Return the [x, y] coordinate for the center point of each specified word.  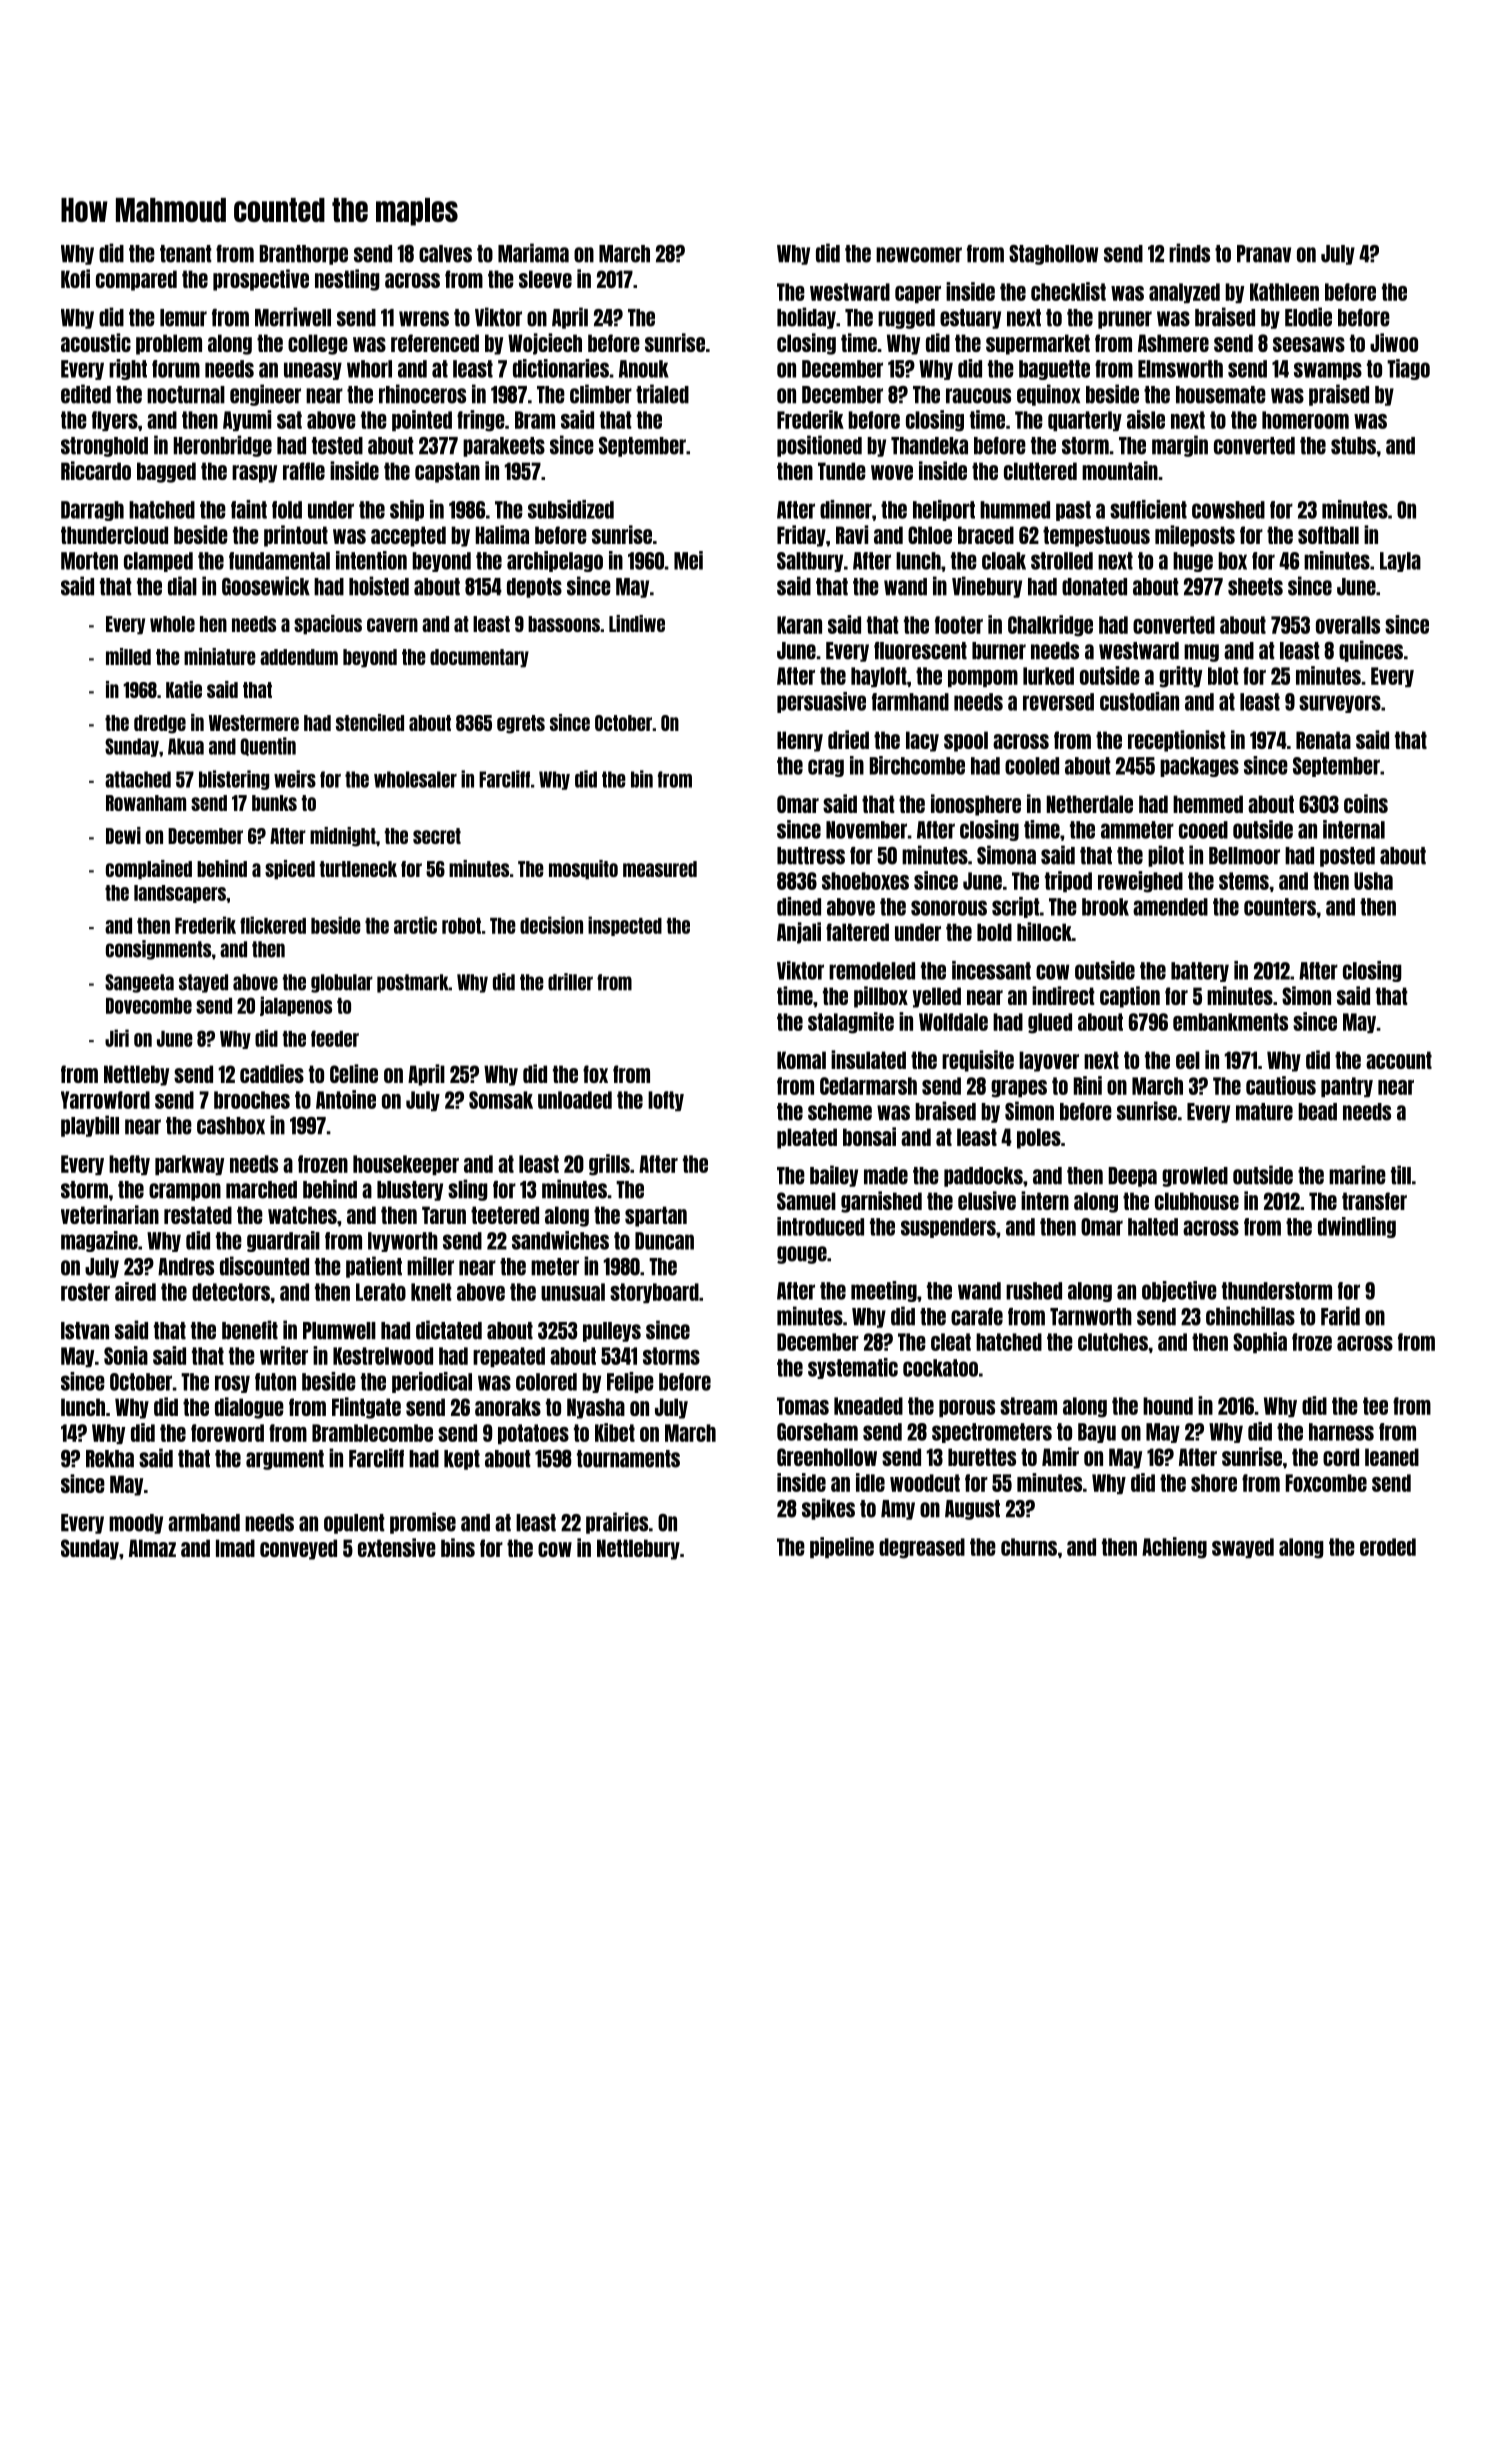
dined [799, 906]
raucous [978, 396]
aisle [1146, 419]
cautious [1281, 1085]
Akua [186, 746]
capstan [447, 472]
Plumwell [339, 1331]
